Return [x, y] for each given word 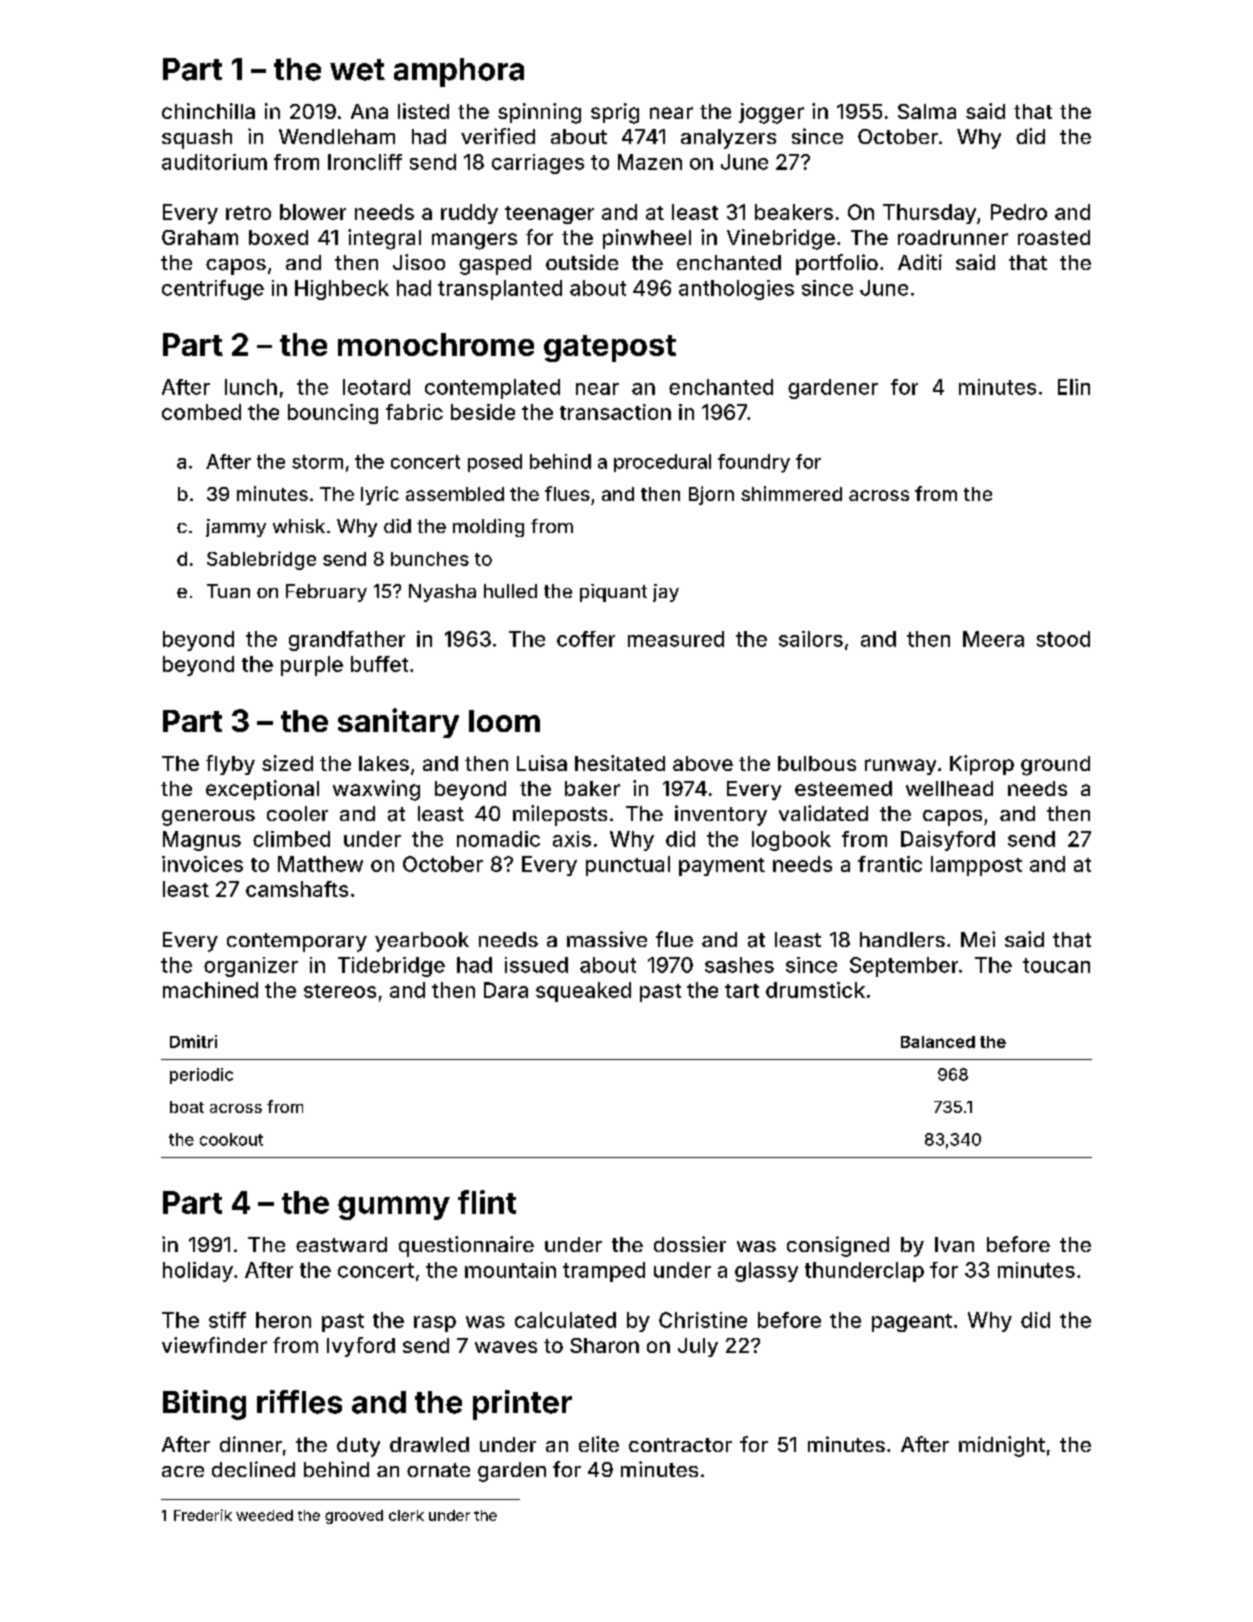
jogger [771, 113]
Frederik [203, 1515]
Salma [927, 111]
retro [248, 213]
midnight [1002, 1446]
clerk [406, 1515]
